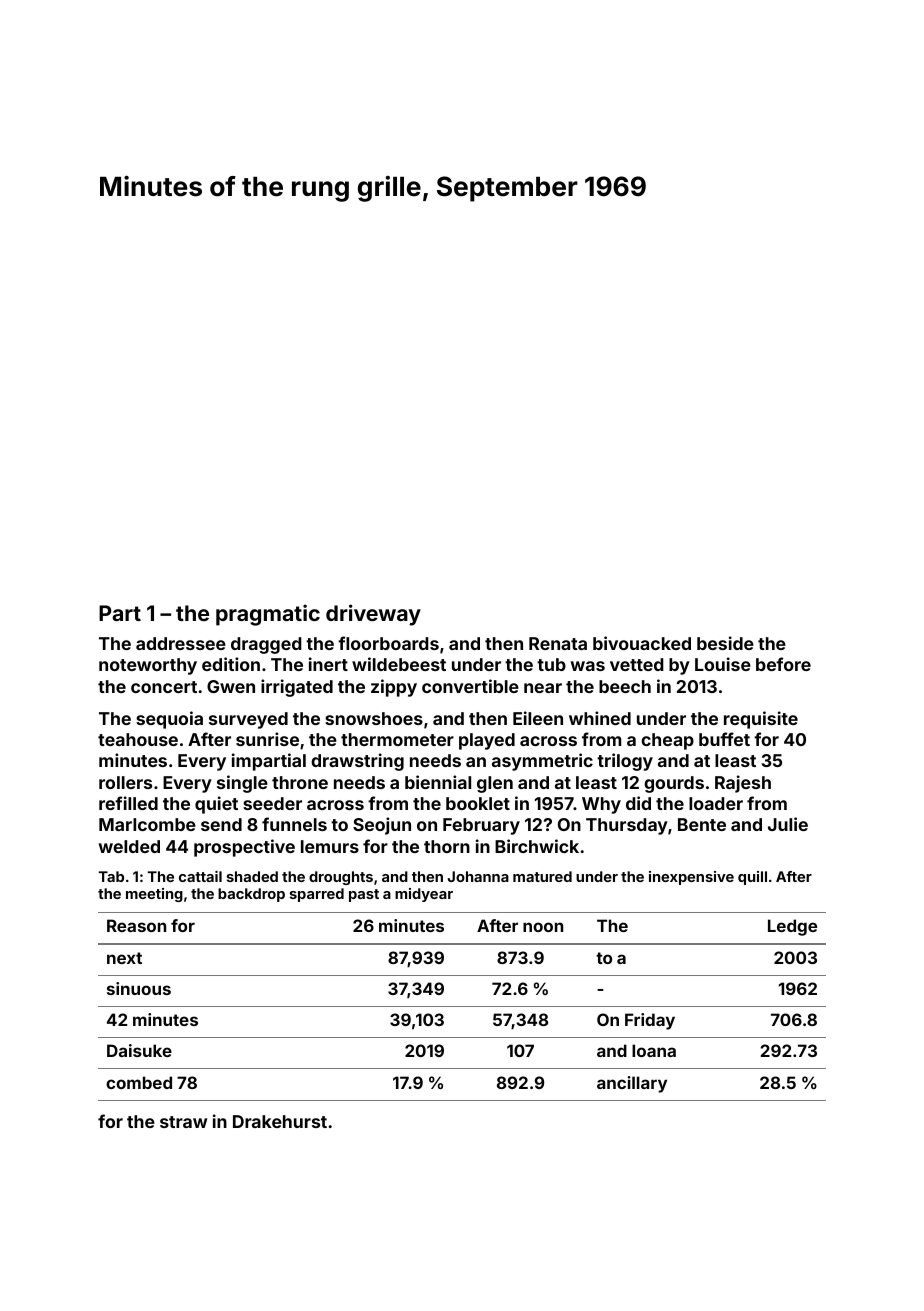 This screenshot has width=924, height=1311. I want to click on wildebeest, so click(399, 664).
